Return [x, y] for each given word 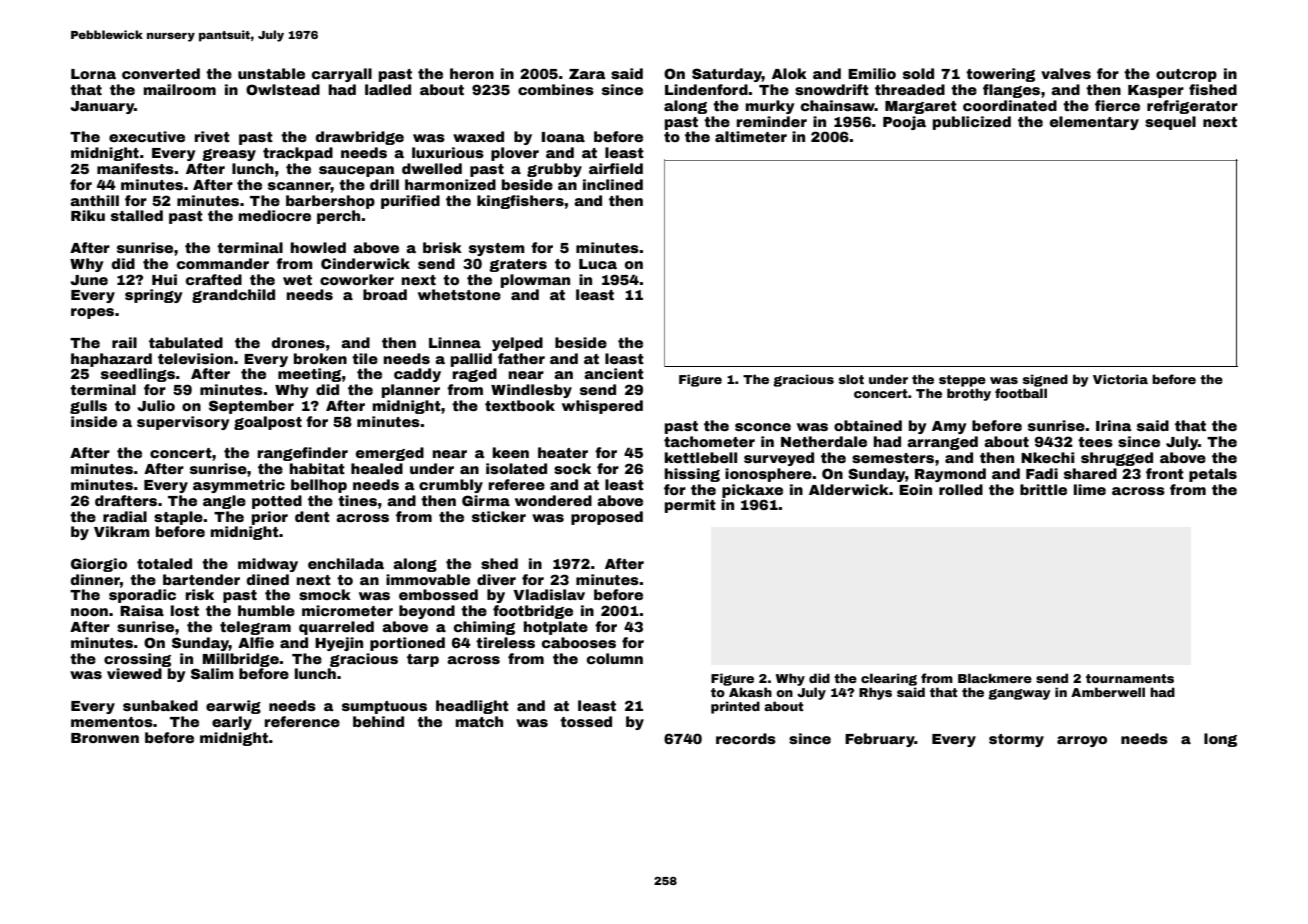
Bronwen [105, 738]
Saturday [727, 75]
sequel [1170, 123]
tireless [505, 642]
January [102, 107]
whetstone [459, 294]
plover [515, 154]
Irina [1114, 425]
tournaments [1130, 678]
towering [1000, 75]
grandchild [233, 296]
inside [94, 421]
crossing [137, 660]
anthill [94, 200]
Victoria [1120, 379]
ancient [614, 373]
